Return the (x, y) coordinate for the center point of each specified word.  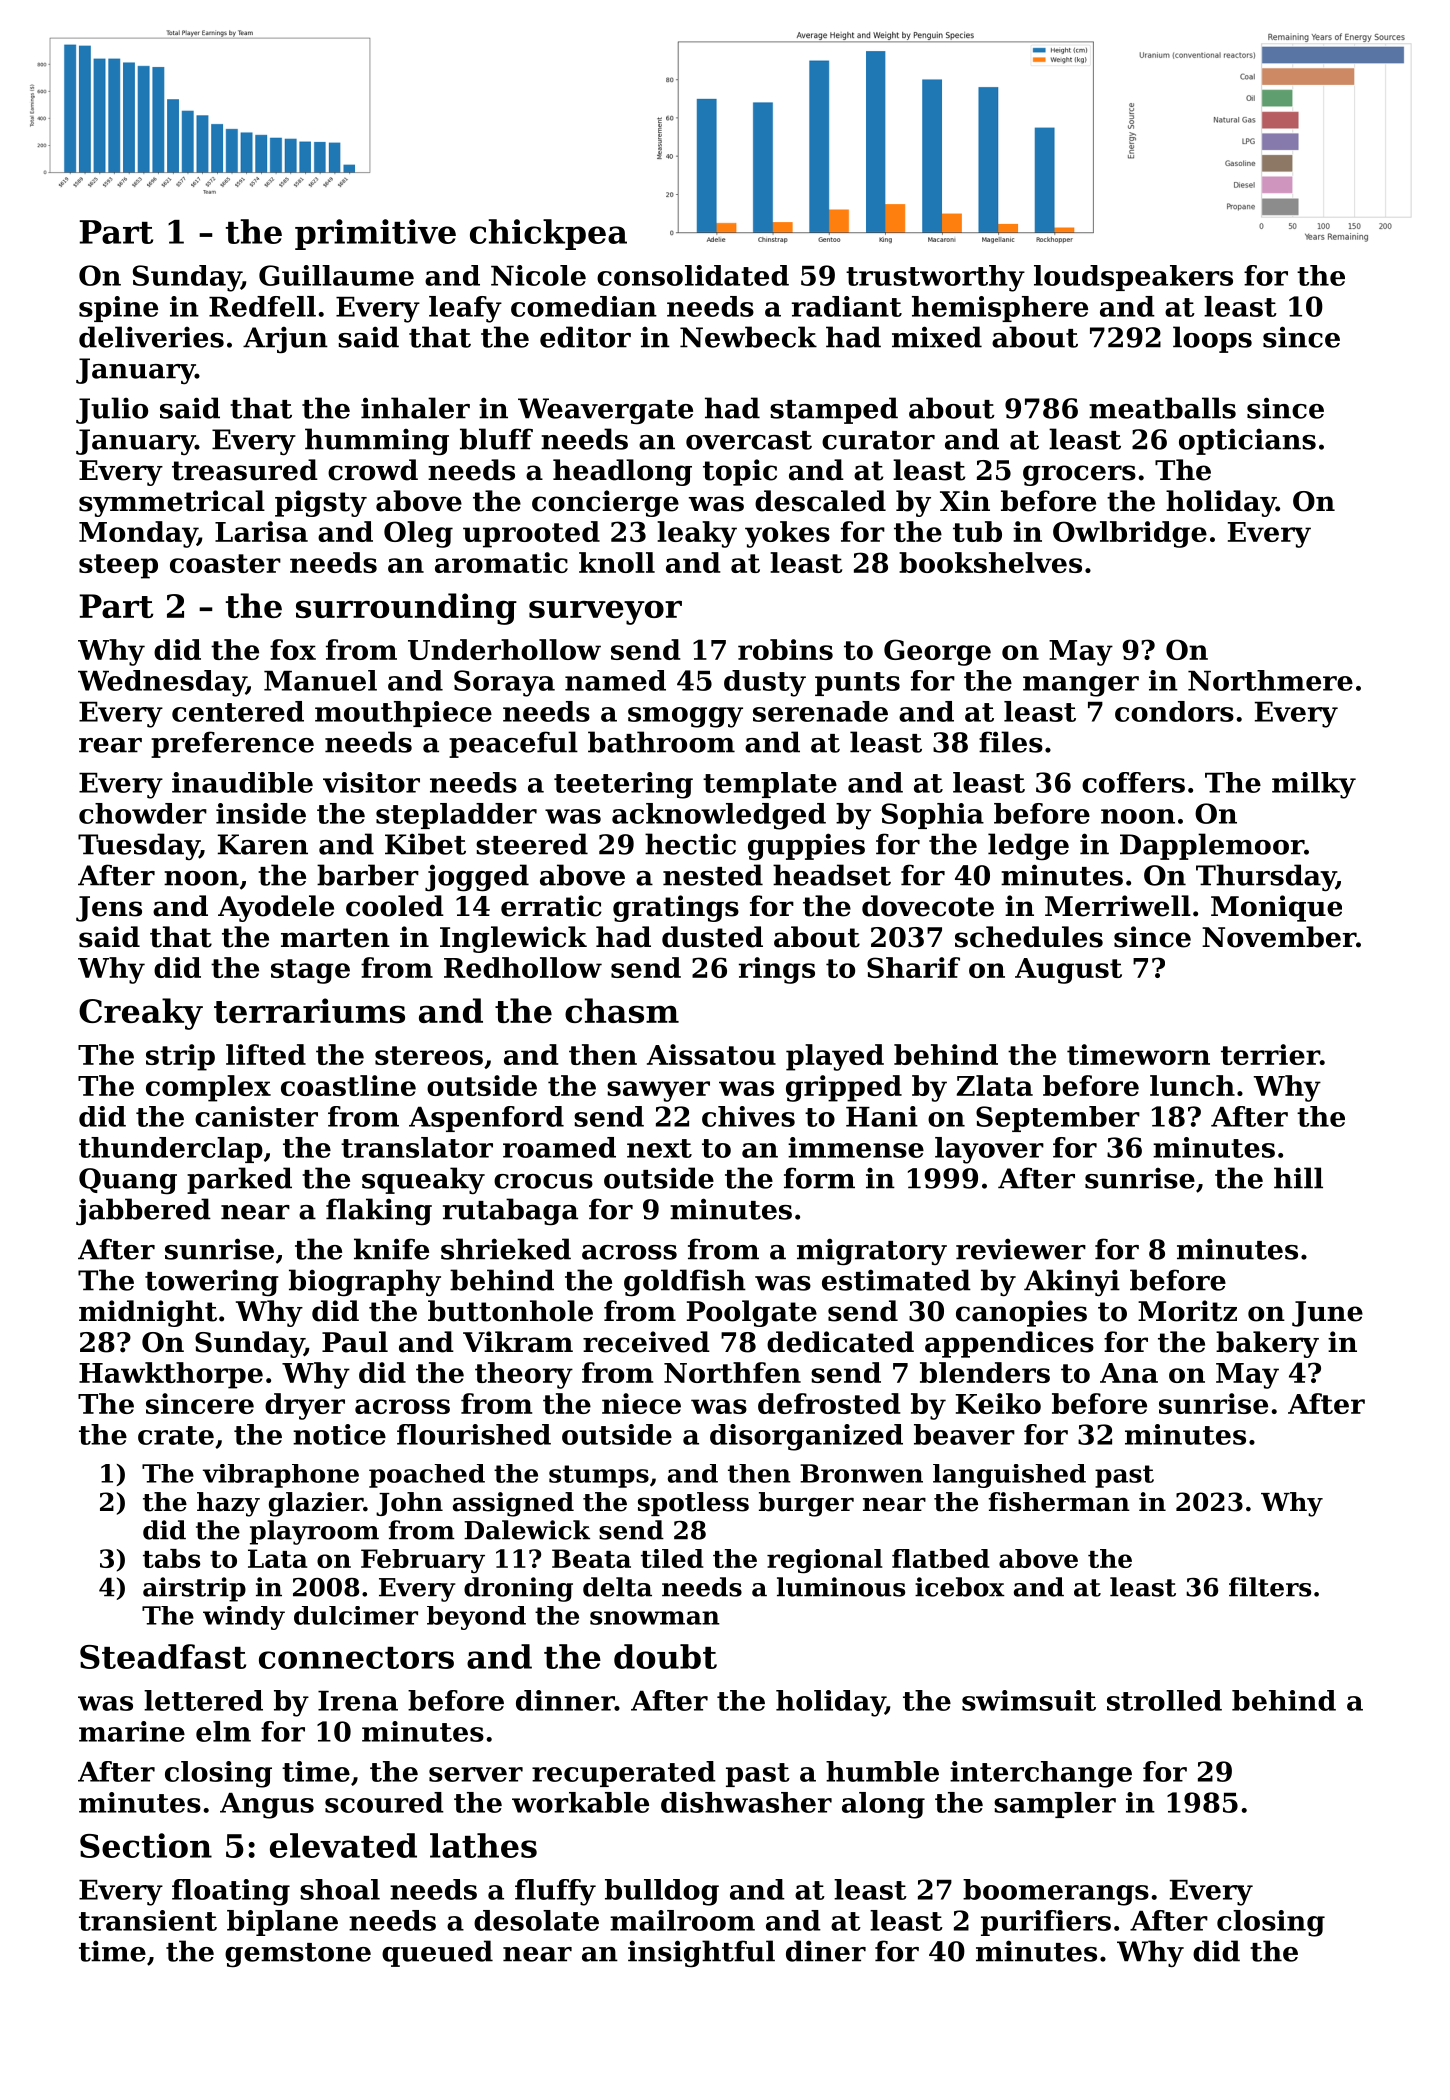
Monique (1276, 908)
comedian (584, 306)
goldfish (685, 1282)
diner (826, 1951)
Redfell (262, 306)
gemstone (298, 1955)
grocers (1079, 475)
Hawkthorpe (171, 1375)
